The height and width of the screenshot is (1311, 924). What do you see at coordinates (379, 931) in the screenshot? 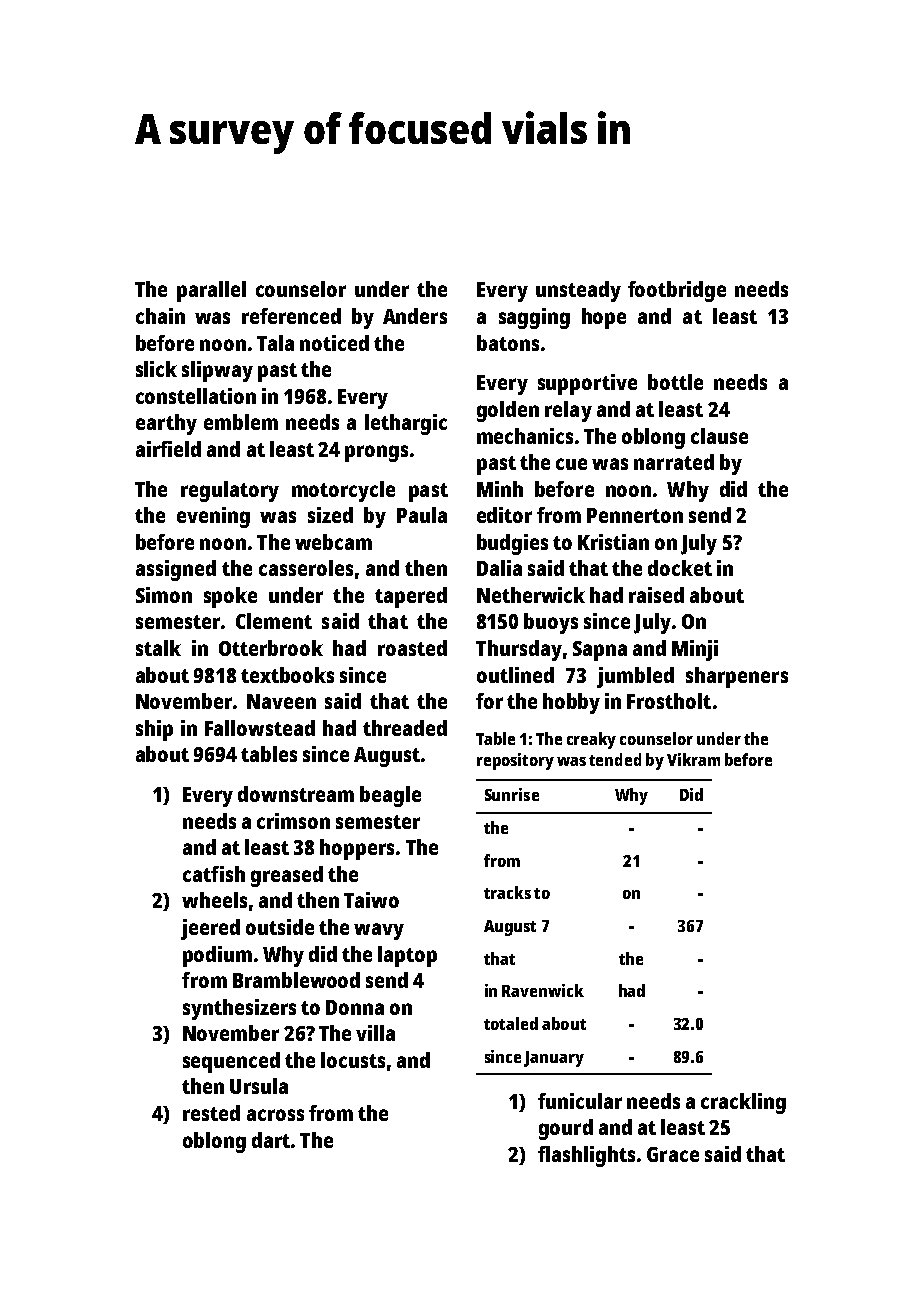
I see `wavy` at bounding box center [379, 931].
